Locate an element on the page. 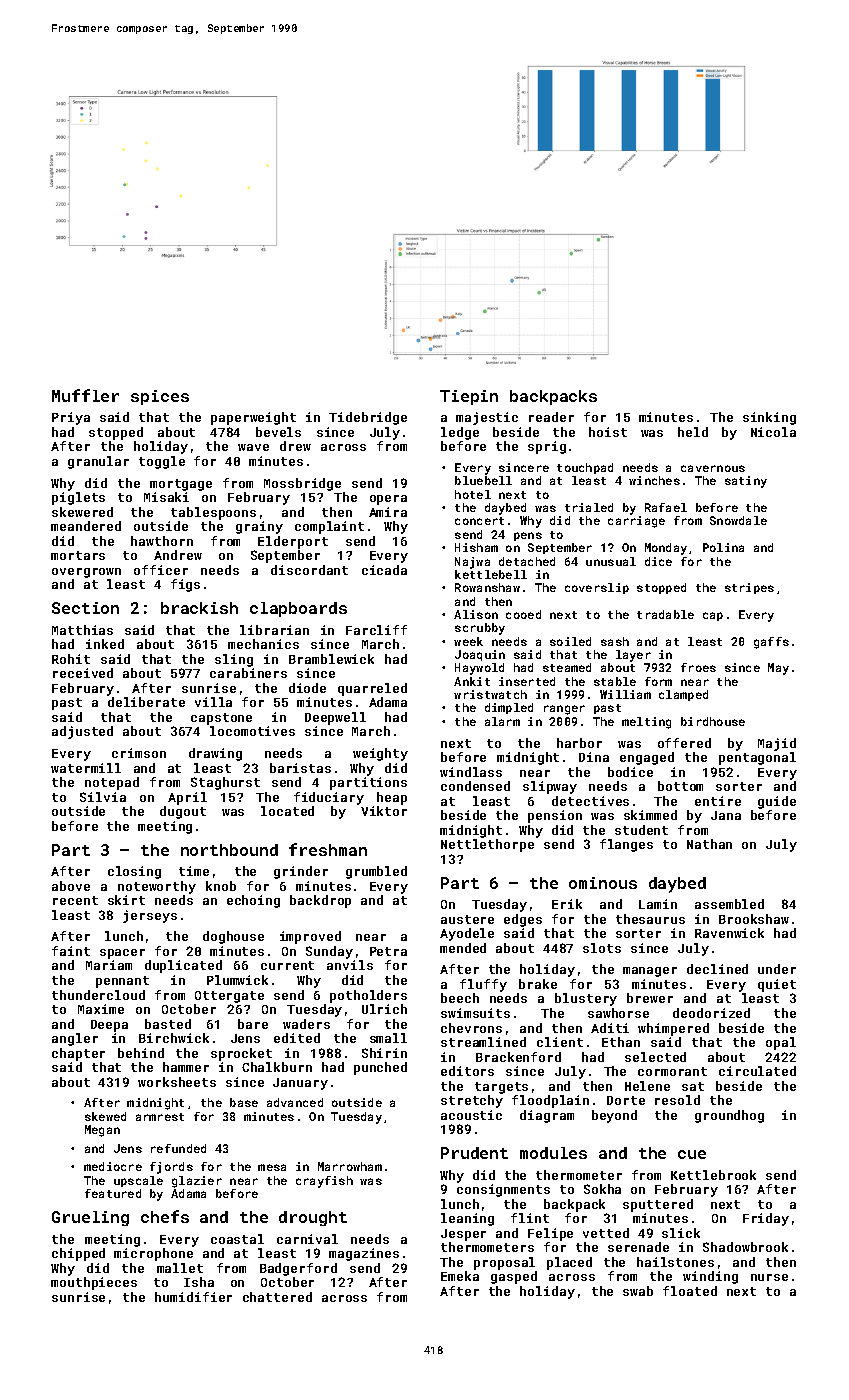  Mossbridge is located at coordinates (302, 484).
